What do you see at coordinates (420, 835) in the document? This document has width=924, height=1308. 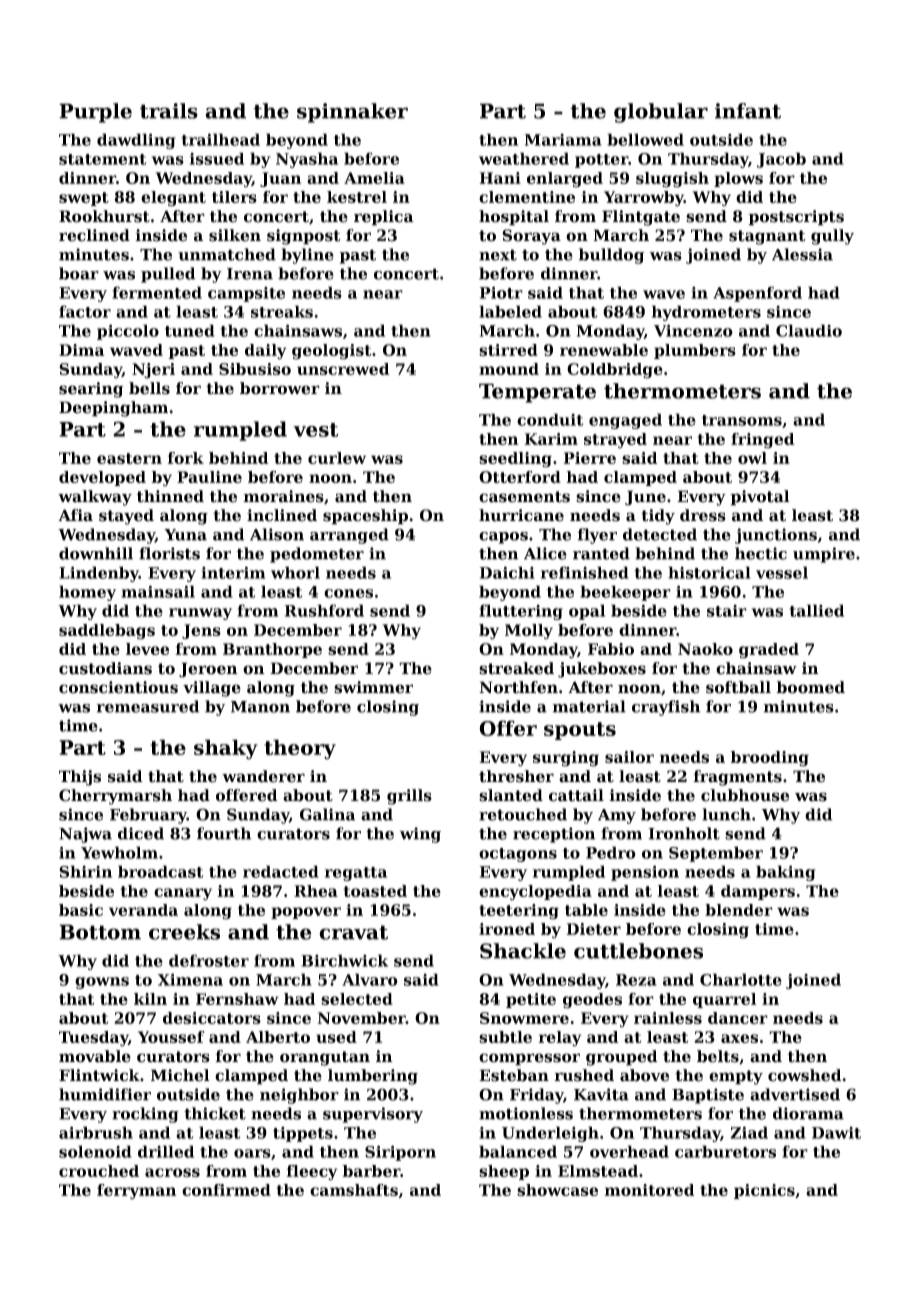 I see `wing` at bounding box center [420, 835].
